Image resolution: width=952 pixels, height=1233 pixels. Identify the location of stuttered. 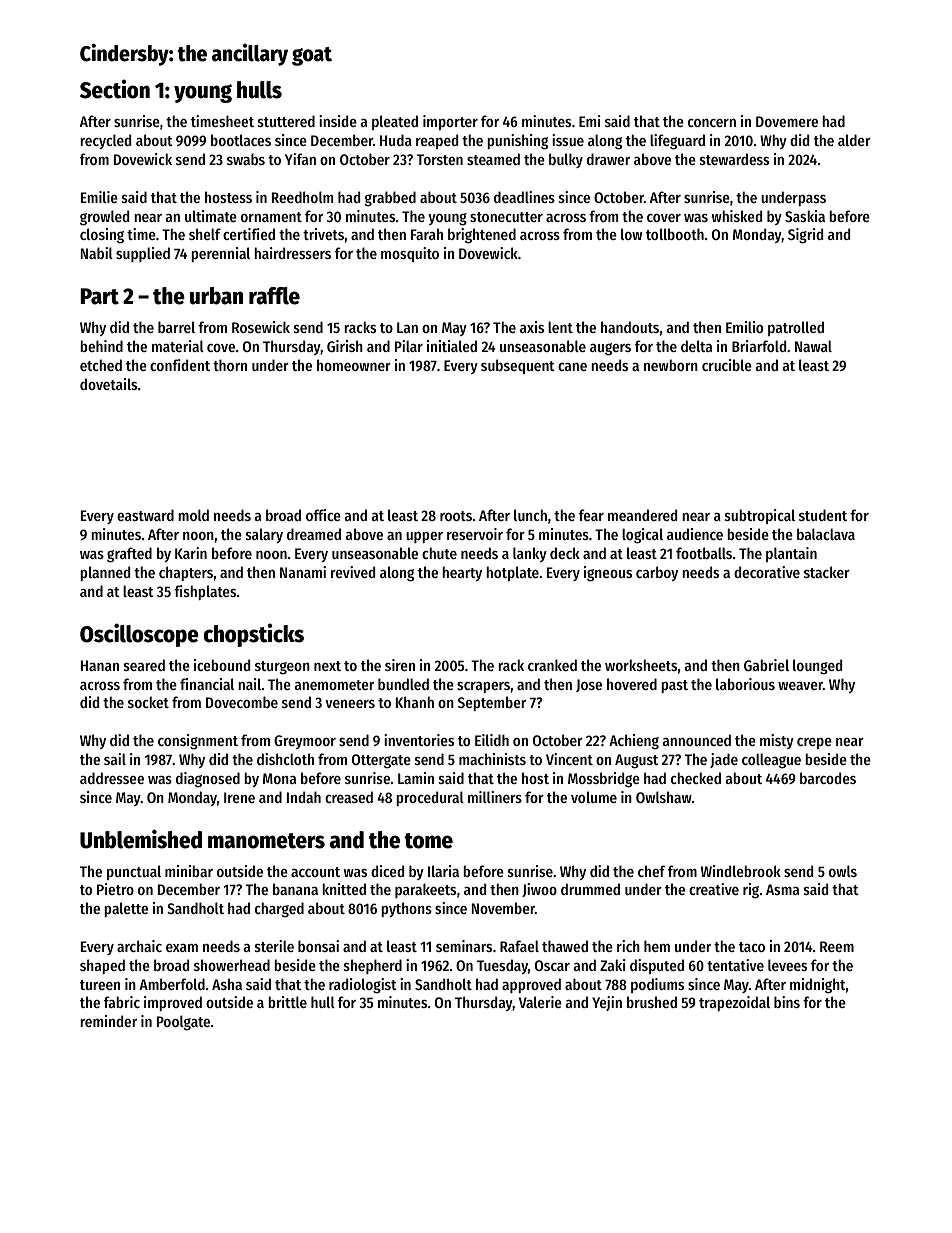
(286, 121).
